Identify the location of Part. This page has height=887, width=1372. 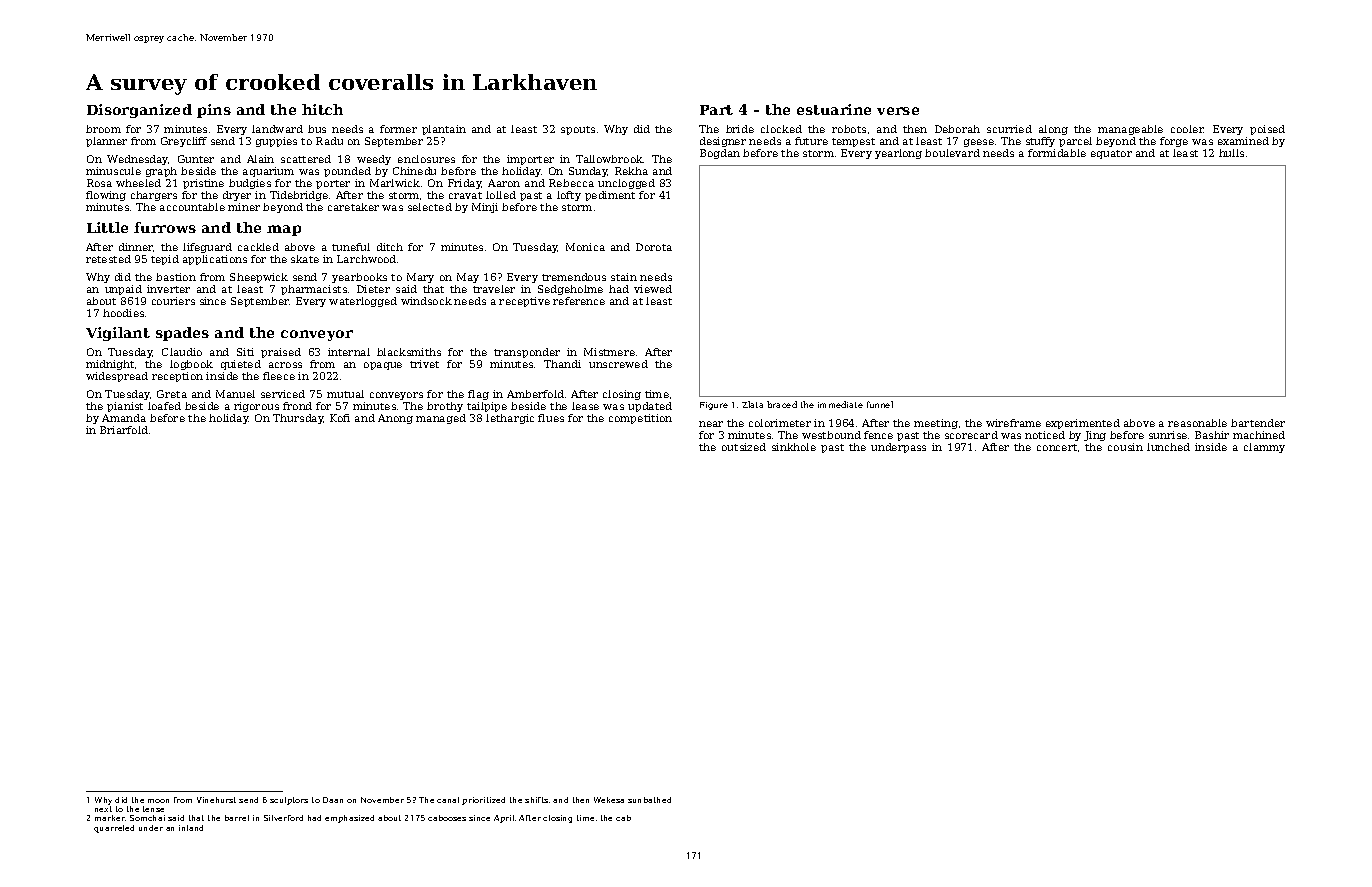
(716, 110).
